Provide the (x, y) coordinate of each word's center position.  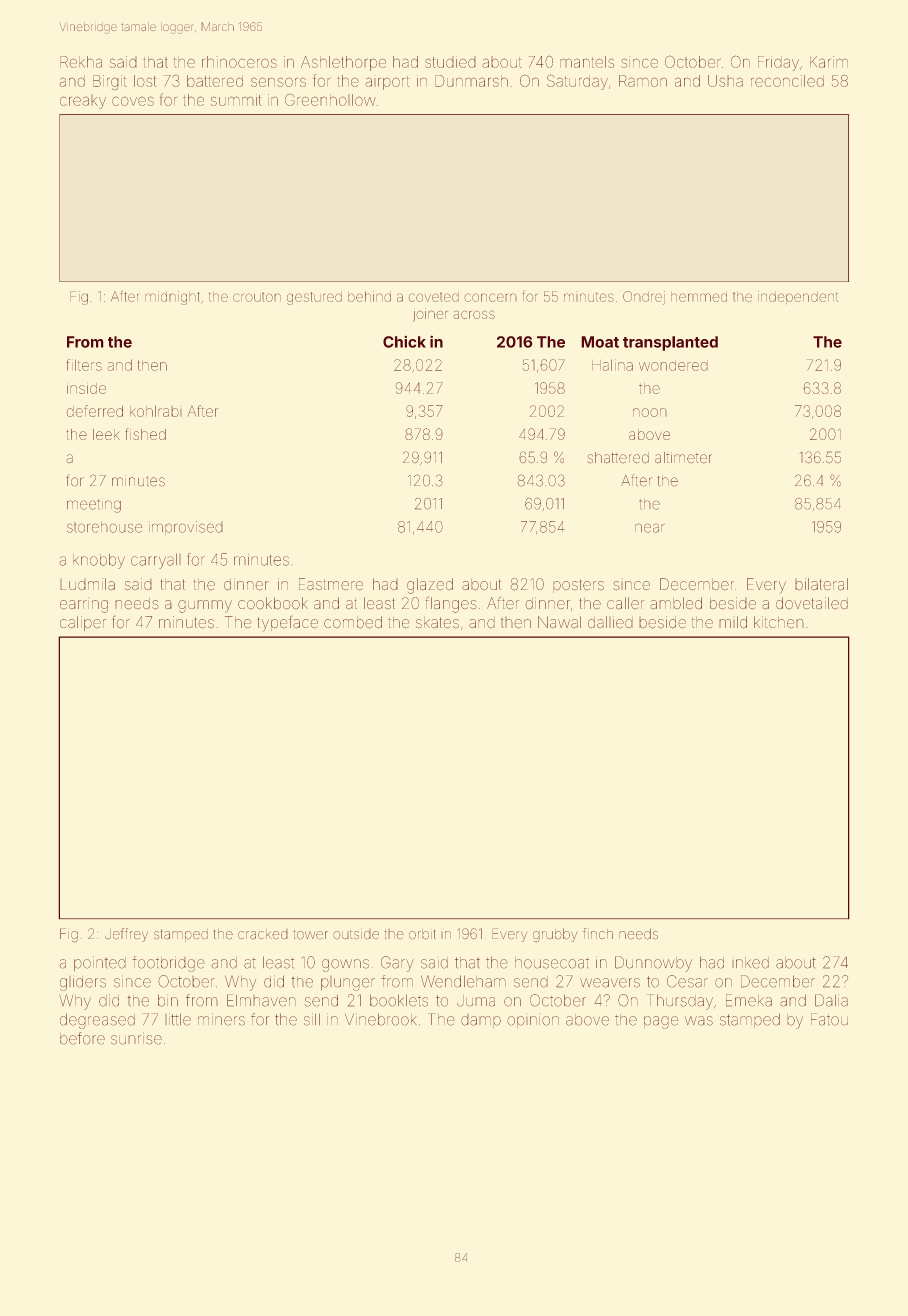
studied (450, 62)
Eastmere (331, 584)
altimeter (683, 458)
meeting (94, 505)
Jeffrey (126, 935)
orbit (422, 934)
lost (145, 81)
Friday (778, 63)
